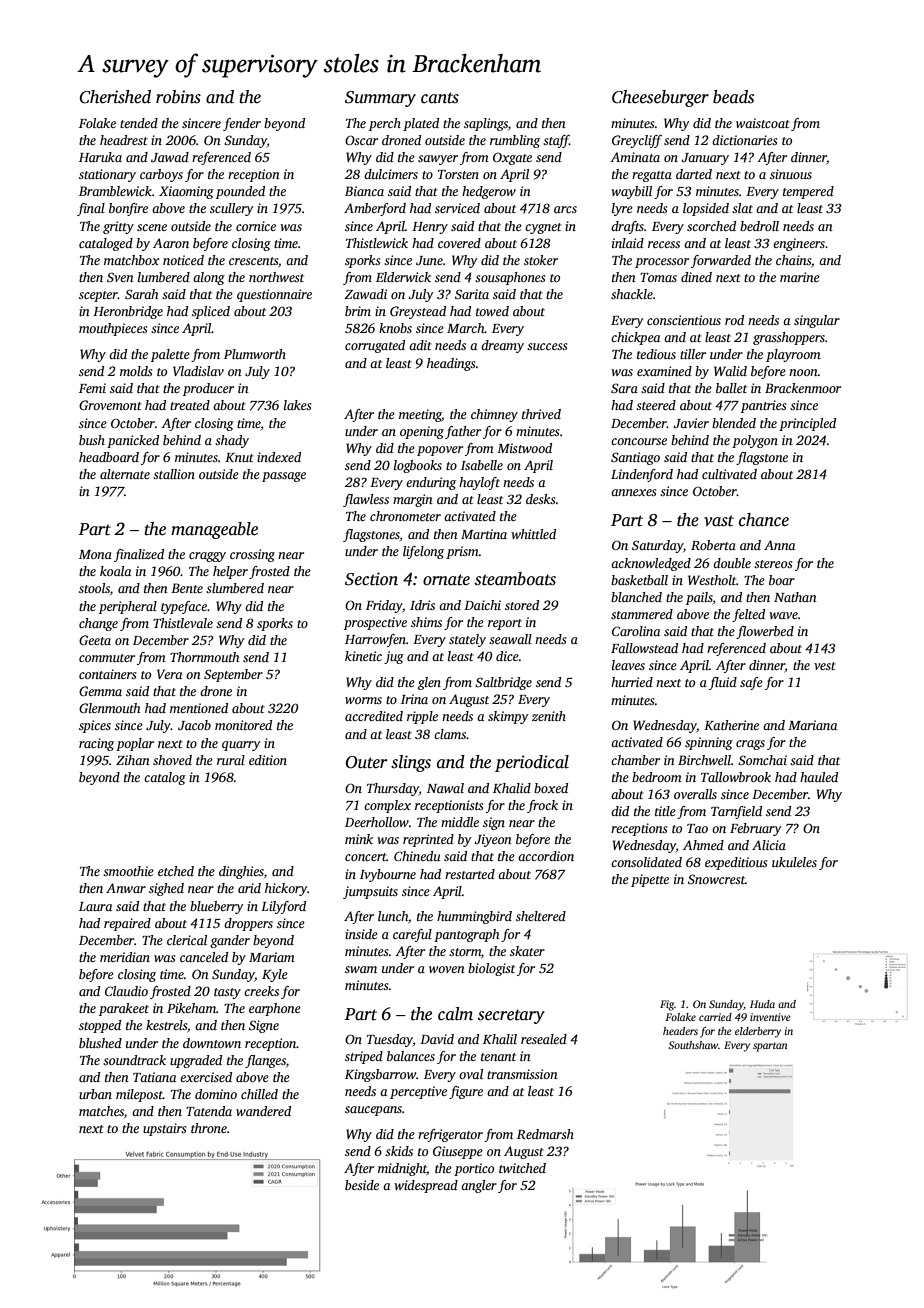  I want to click on arcs, so click(565, 209).
